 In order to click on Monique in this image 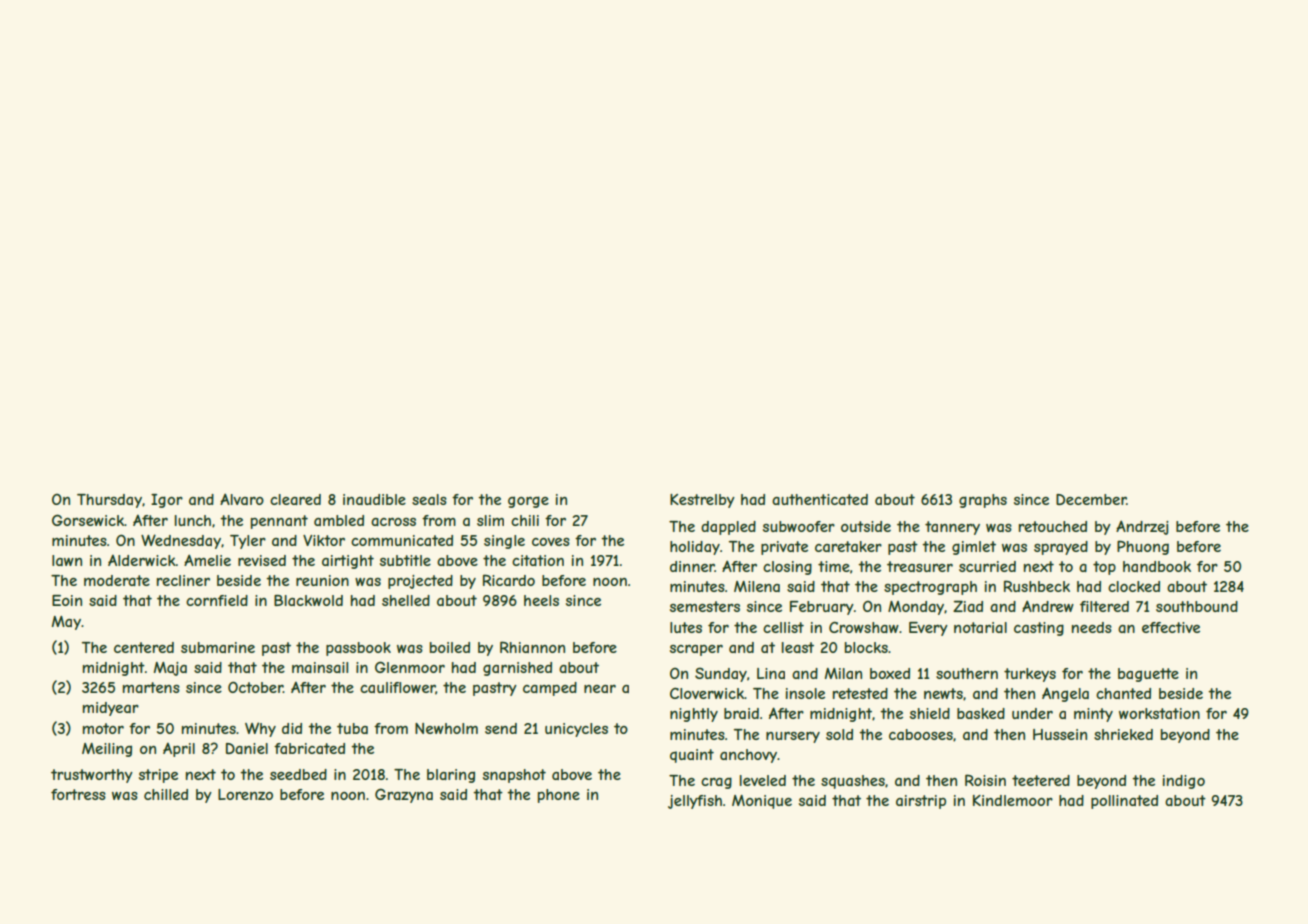, I will do `click(762, 802)`.
